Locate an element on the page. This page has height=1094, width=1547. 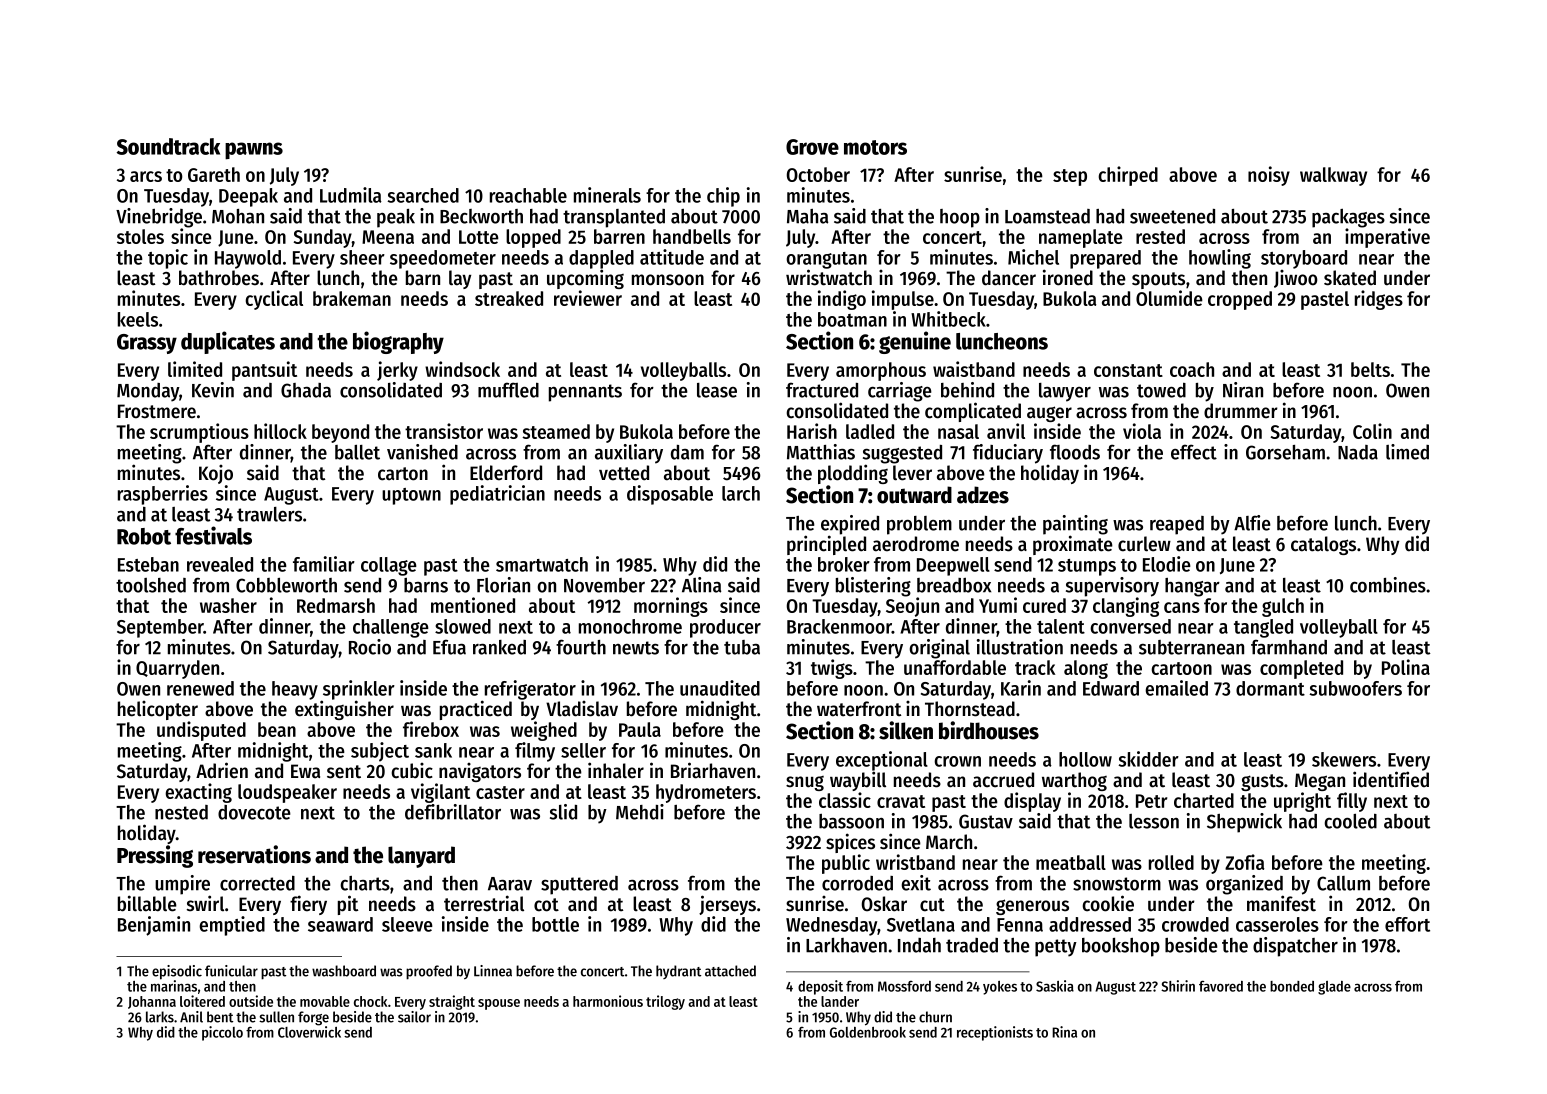
Vinebridge is located at coordinates (159, 218).
